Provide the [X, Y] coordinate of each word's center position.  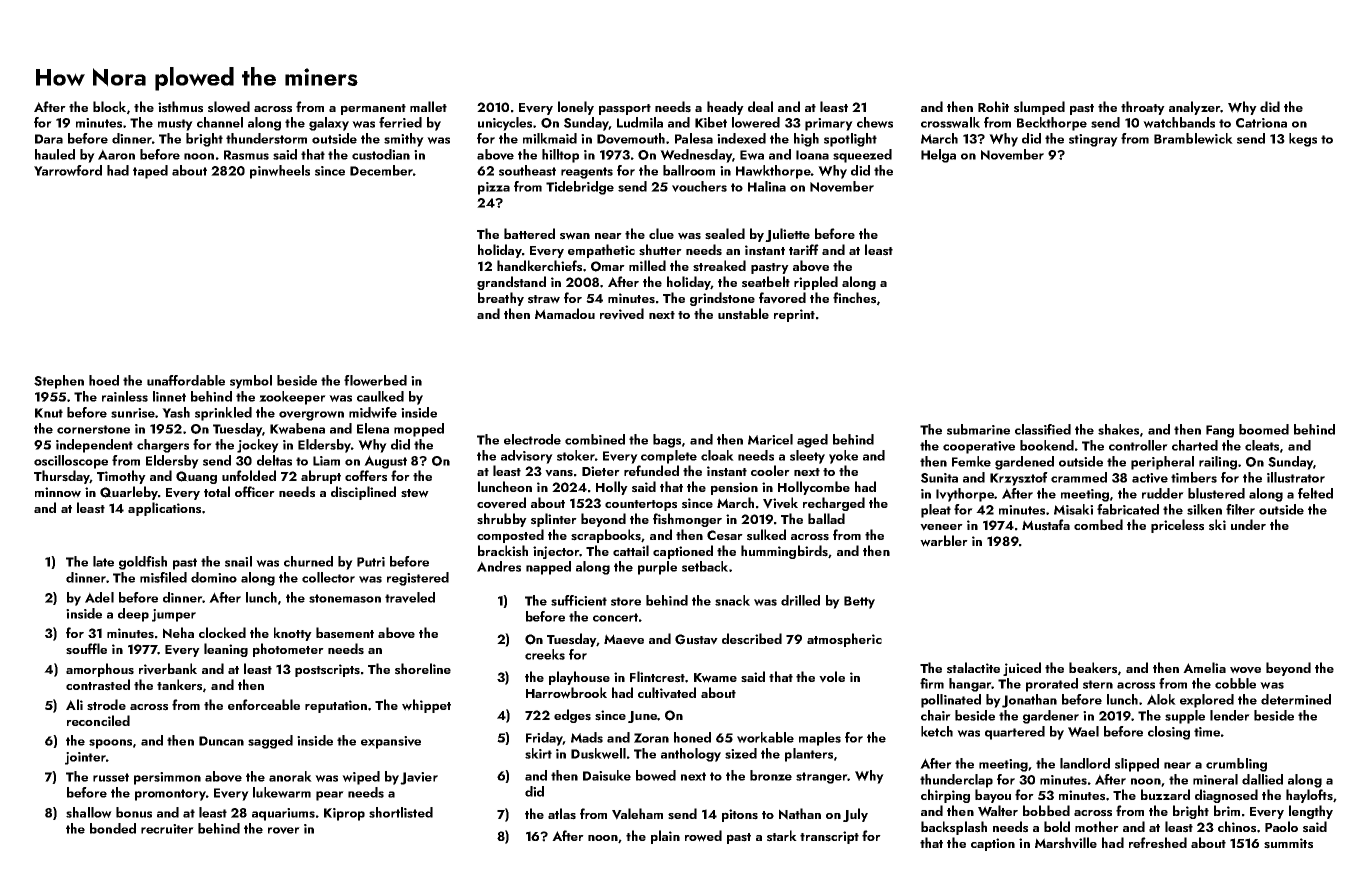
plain [665, 837]
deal [760, 106]
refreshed [1158, 843]
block [109, 106]
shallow [89, 812]
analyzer [1195, 108]
